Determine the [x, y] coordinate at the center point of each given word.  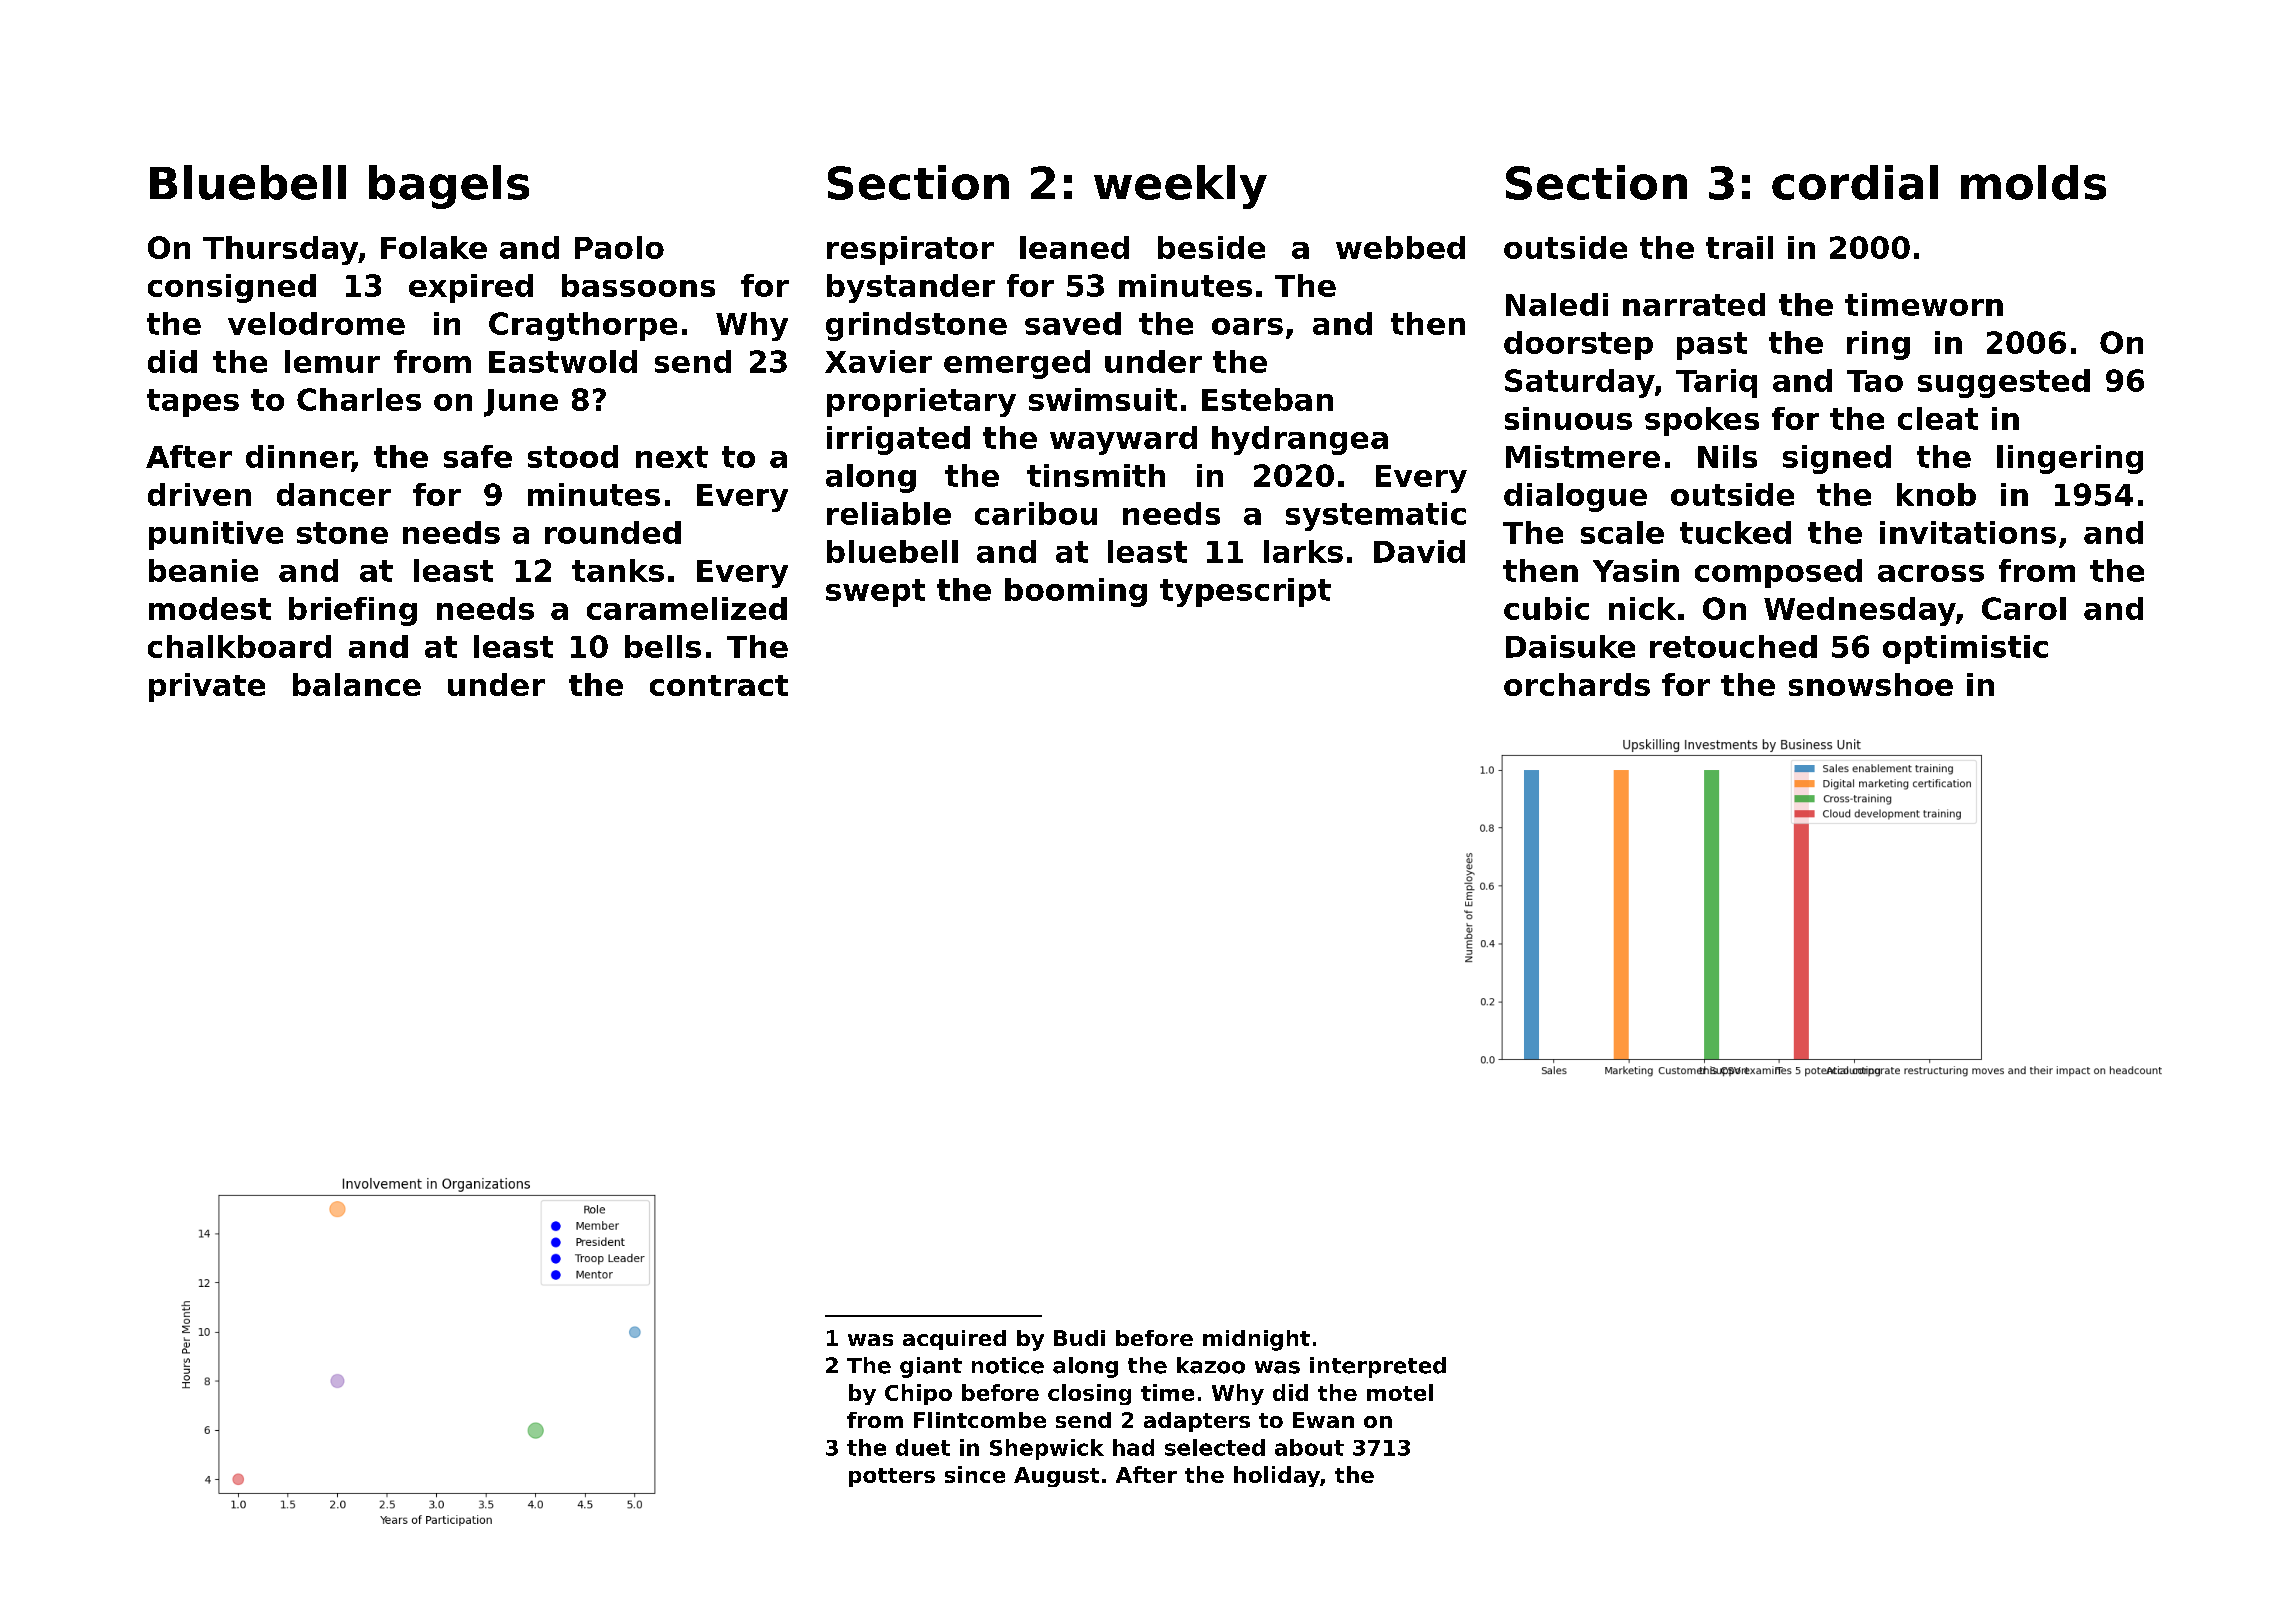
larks [1303, 551]
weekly [1180, 187]
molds [2033, 182]
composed [1778, 573]
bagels [449, 187]
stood [573, 456]
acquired [954, 1340]
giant [931, 1367]
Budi [1079, 1338]
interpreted [1378, 1367]
